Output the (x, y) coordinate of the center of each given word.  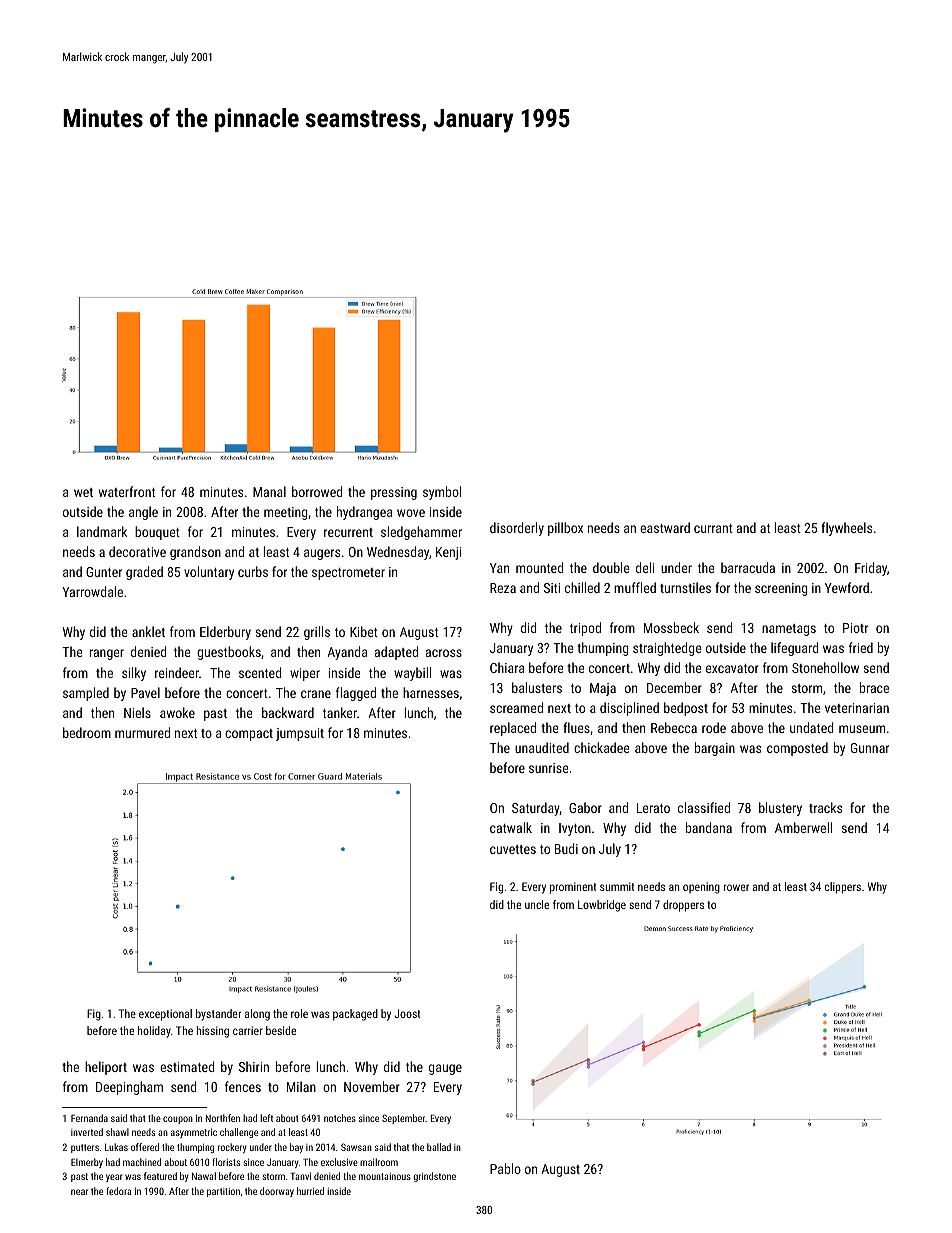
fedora (119, 1191)
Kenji (448, 553)
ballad (439, 1147)
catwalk (511, 827)
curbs (253, 571)
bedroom (87, 732)
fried (861, 647)
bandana (709, 827)
